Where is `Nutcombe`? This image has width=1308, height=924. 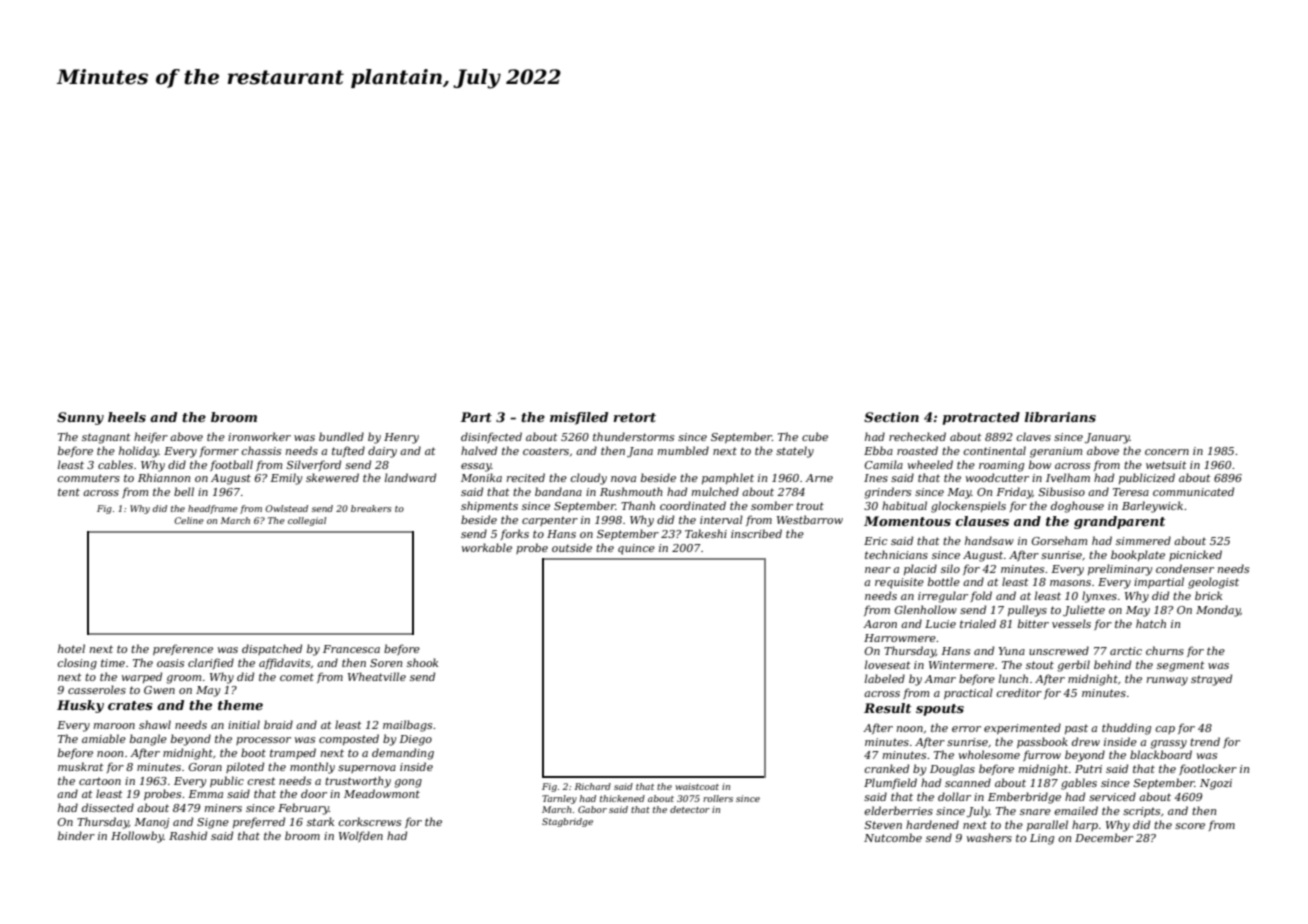
Nutcombe is located at coordinates (893, 837).
